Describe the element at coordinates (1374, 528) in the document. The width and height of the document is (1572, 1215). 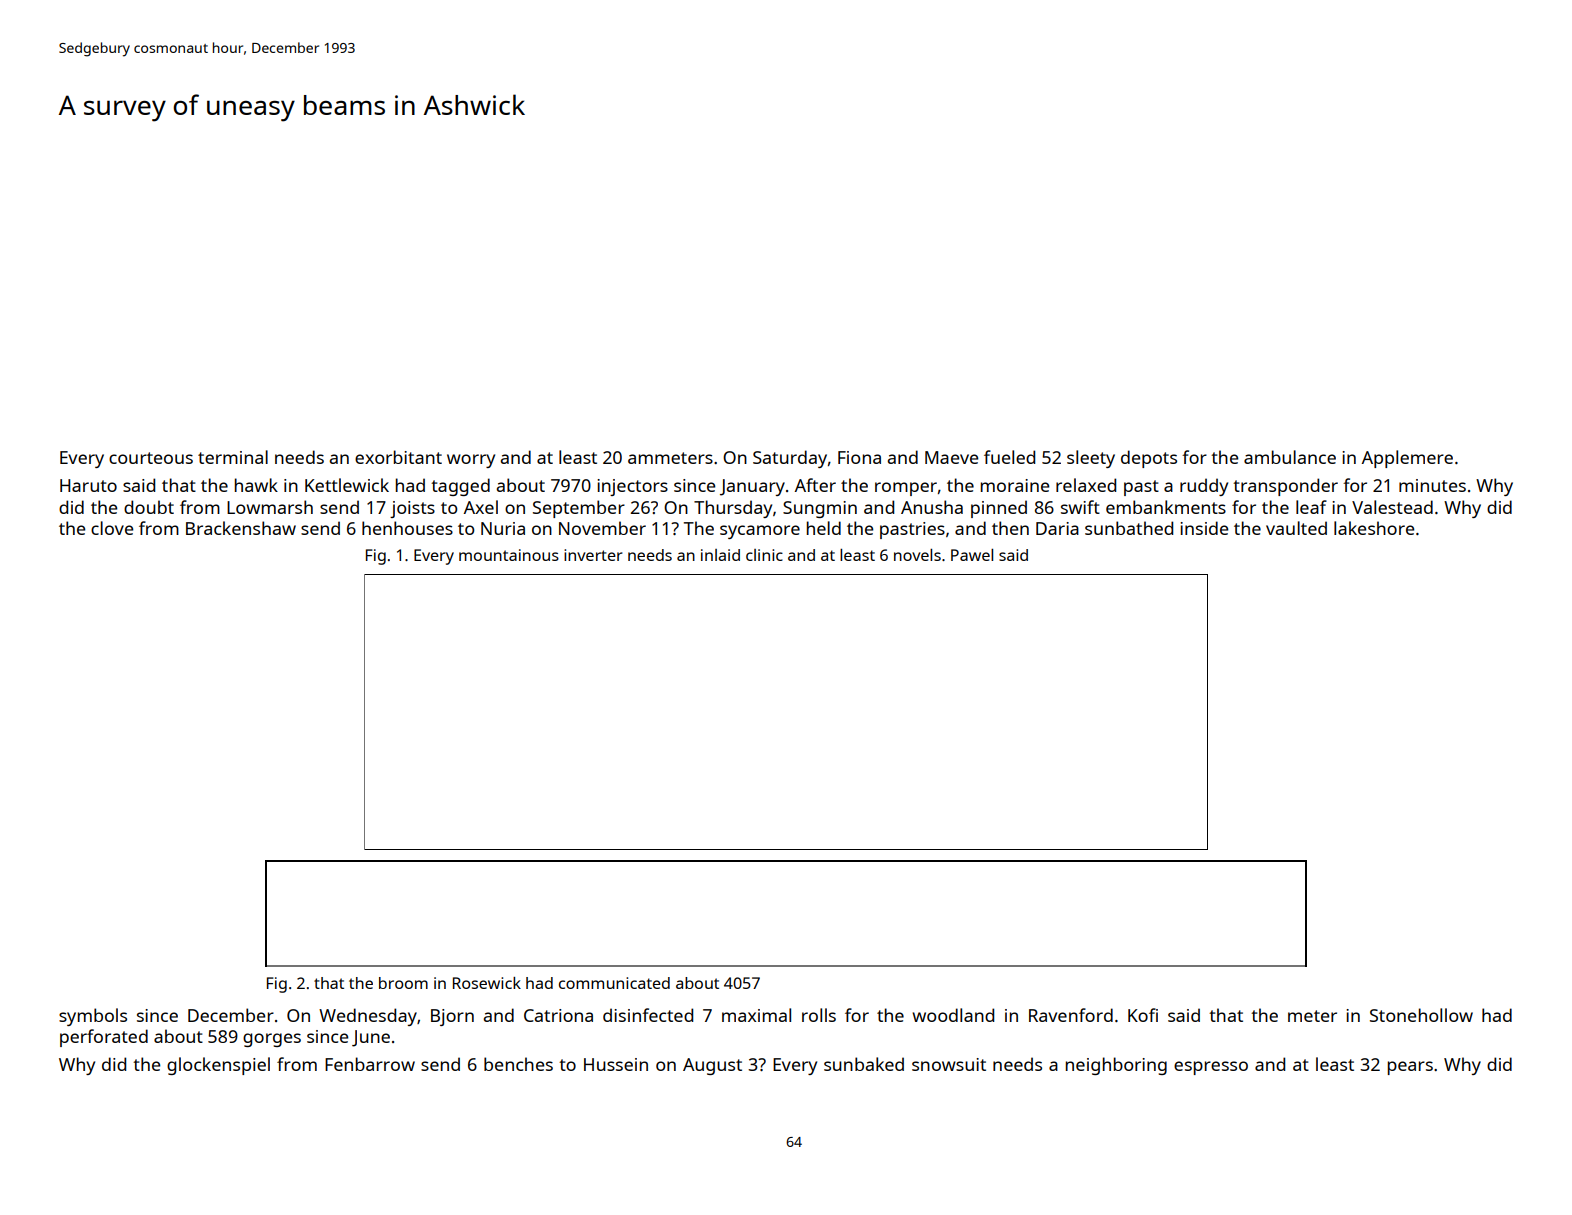
I see `lakeshore` at that location.
